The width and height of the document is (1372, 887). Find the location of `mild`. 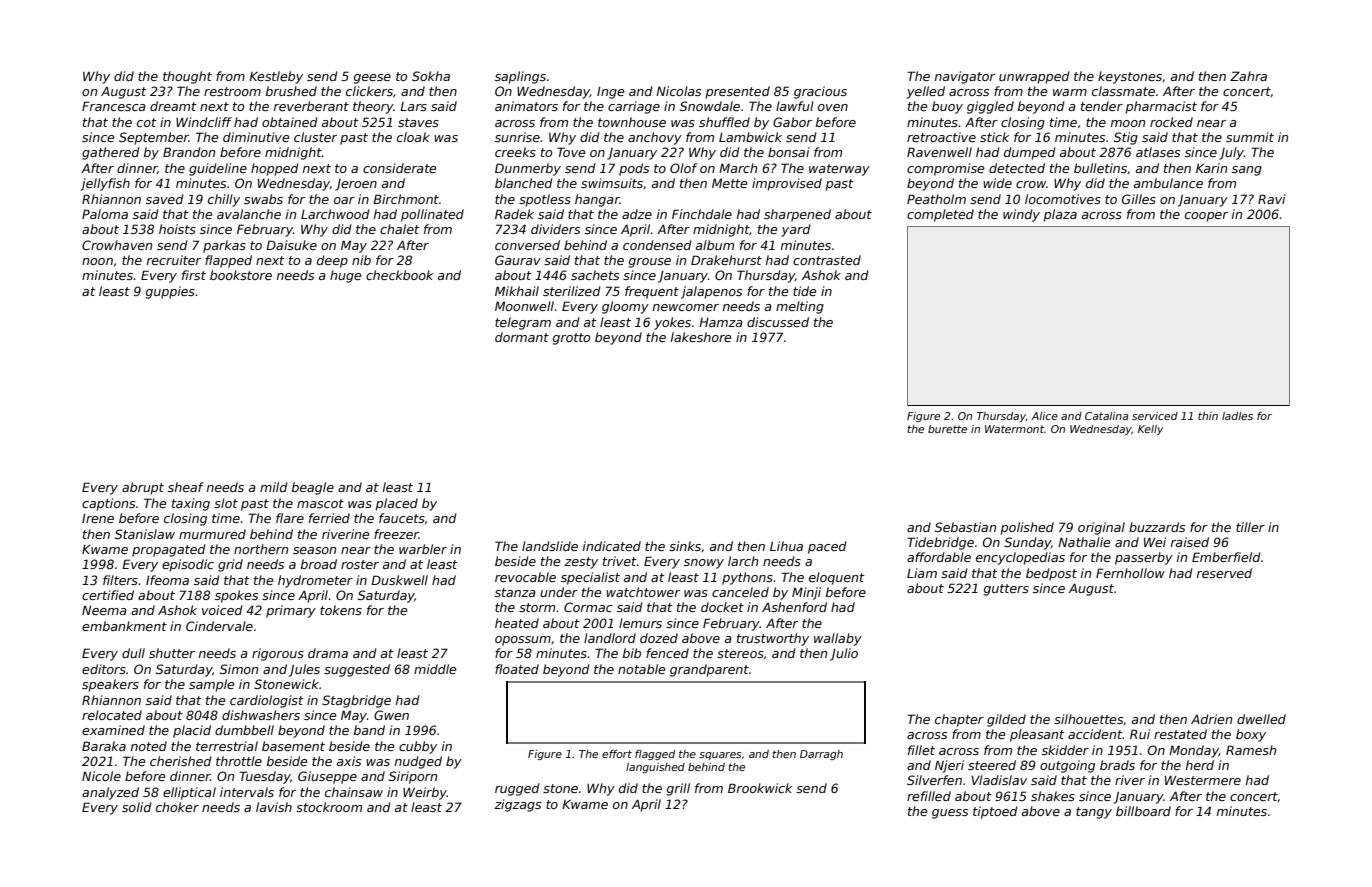

mild is located at coordinates (274, 487).
